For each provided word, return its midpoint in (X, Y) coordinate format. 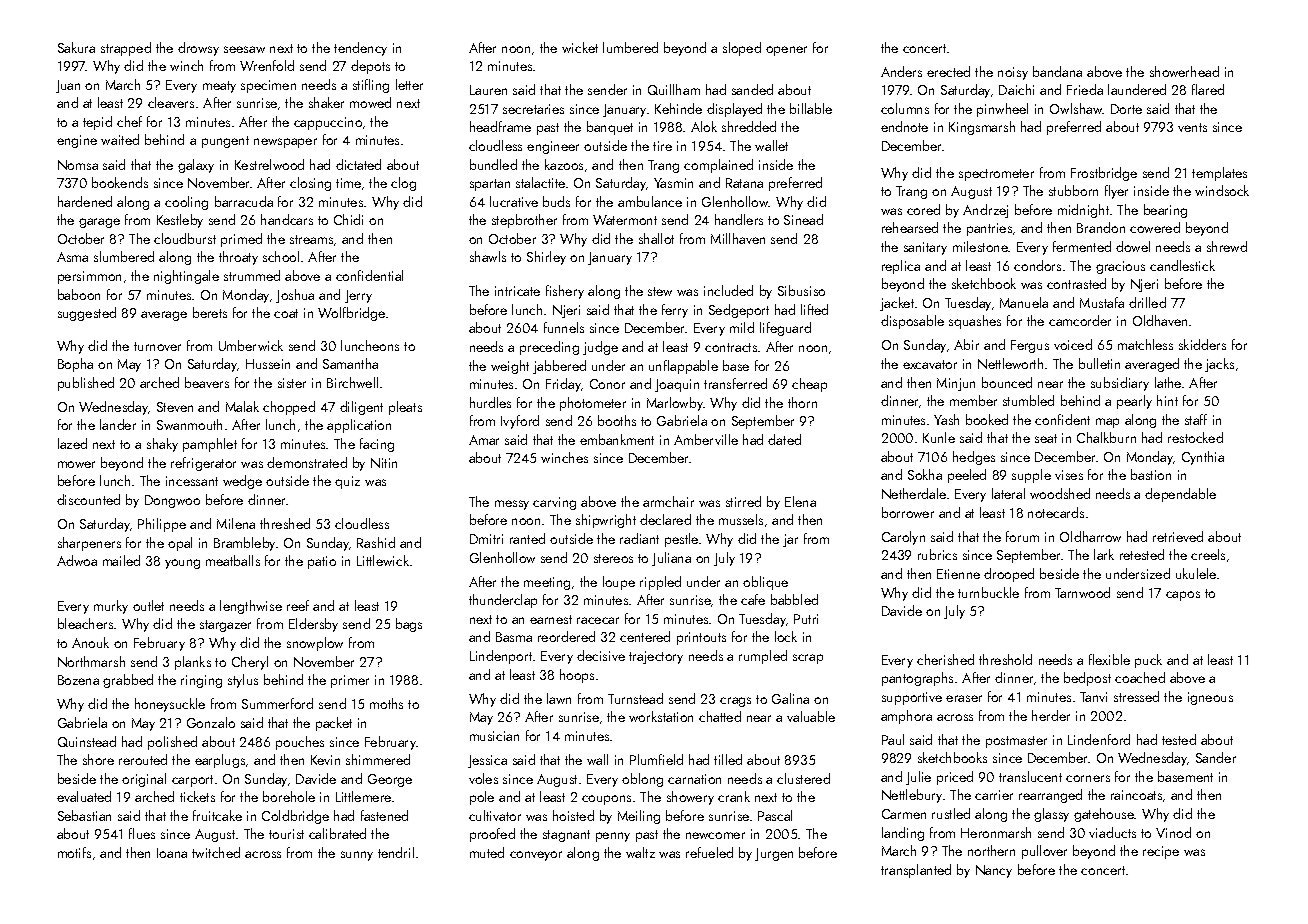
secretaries (533, 109)
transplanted (916, 871)
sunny (357, 856)
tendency (360, 49)
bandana (1057, 71)
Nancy (994, 871)
